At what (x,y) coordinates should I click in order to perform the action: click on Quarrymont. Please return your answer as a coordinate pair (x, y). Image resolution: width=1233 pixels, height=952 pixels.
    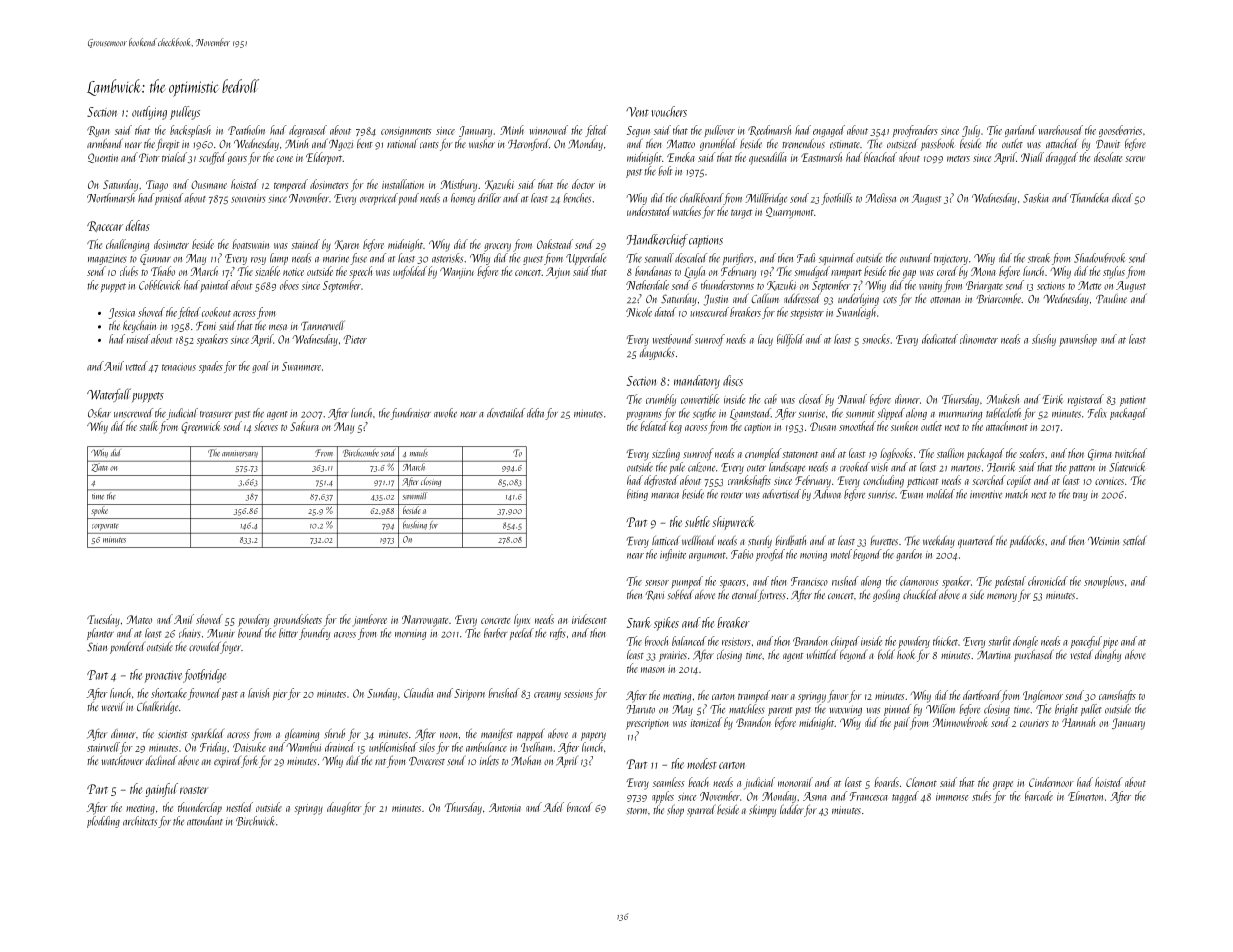
    Looking at the image, I should click on (790, 213).
